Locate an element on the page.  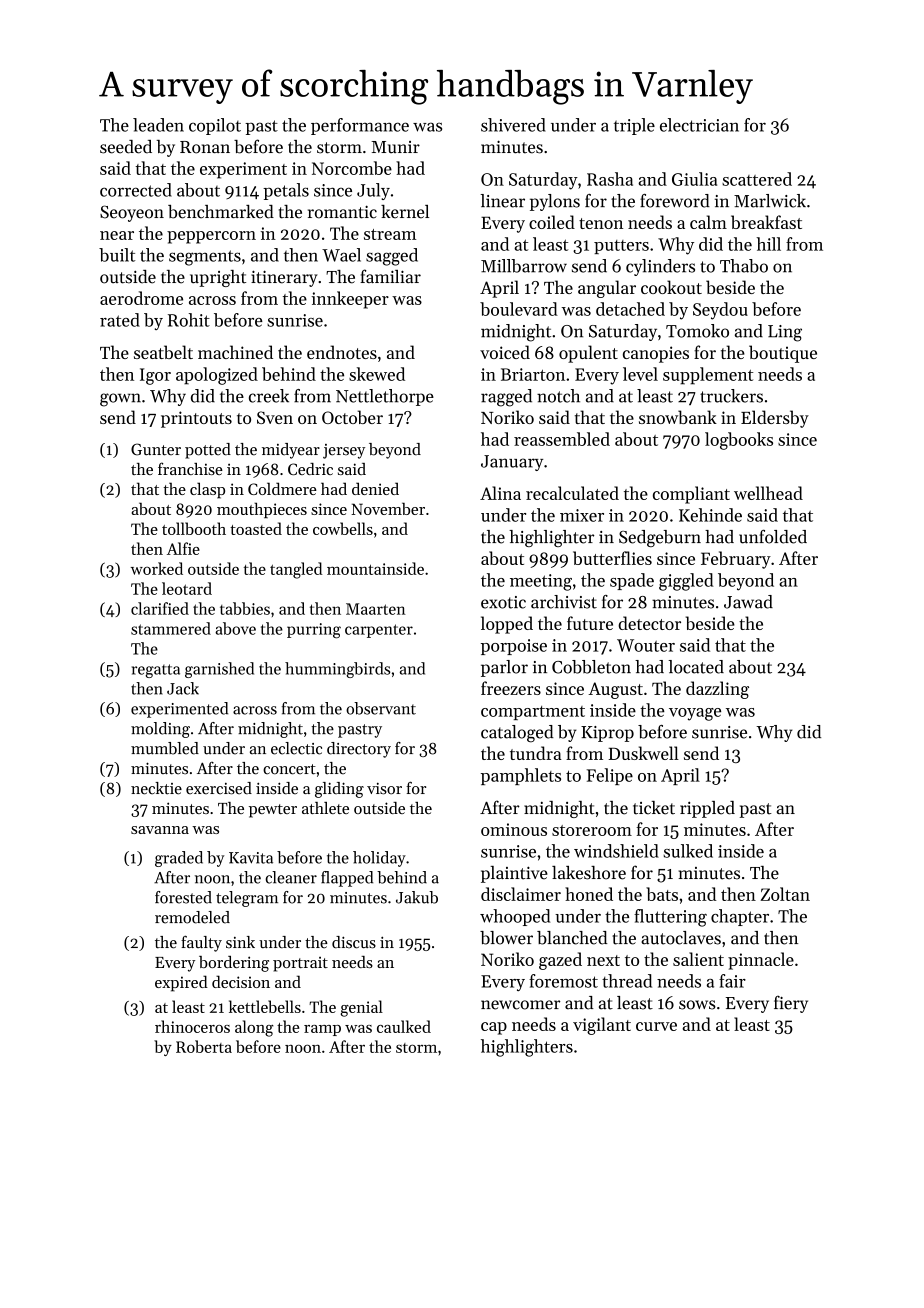
Thabo is located at coordinates (744, 266).
